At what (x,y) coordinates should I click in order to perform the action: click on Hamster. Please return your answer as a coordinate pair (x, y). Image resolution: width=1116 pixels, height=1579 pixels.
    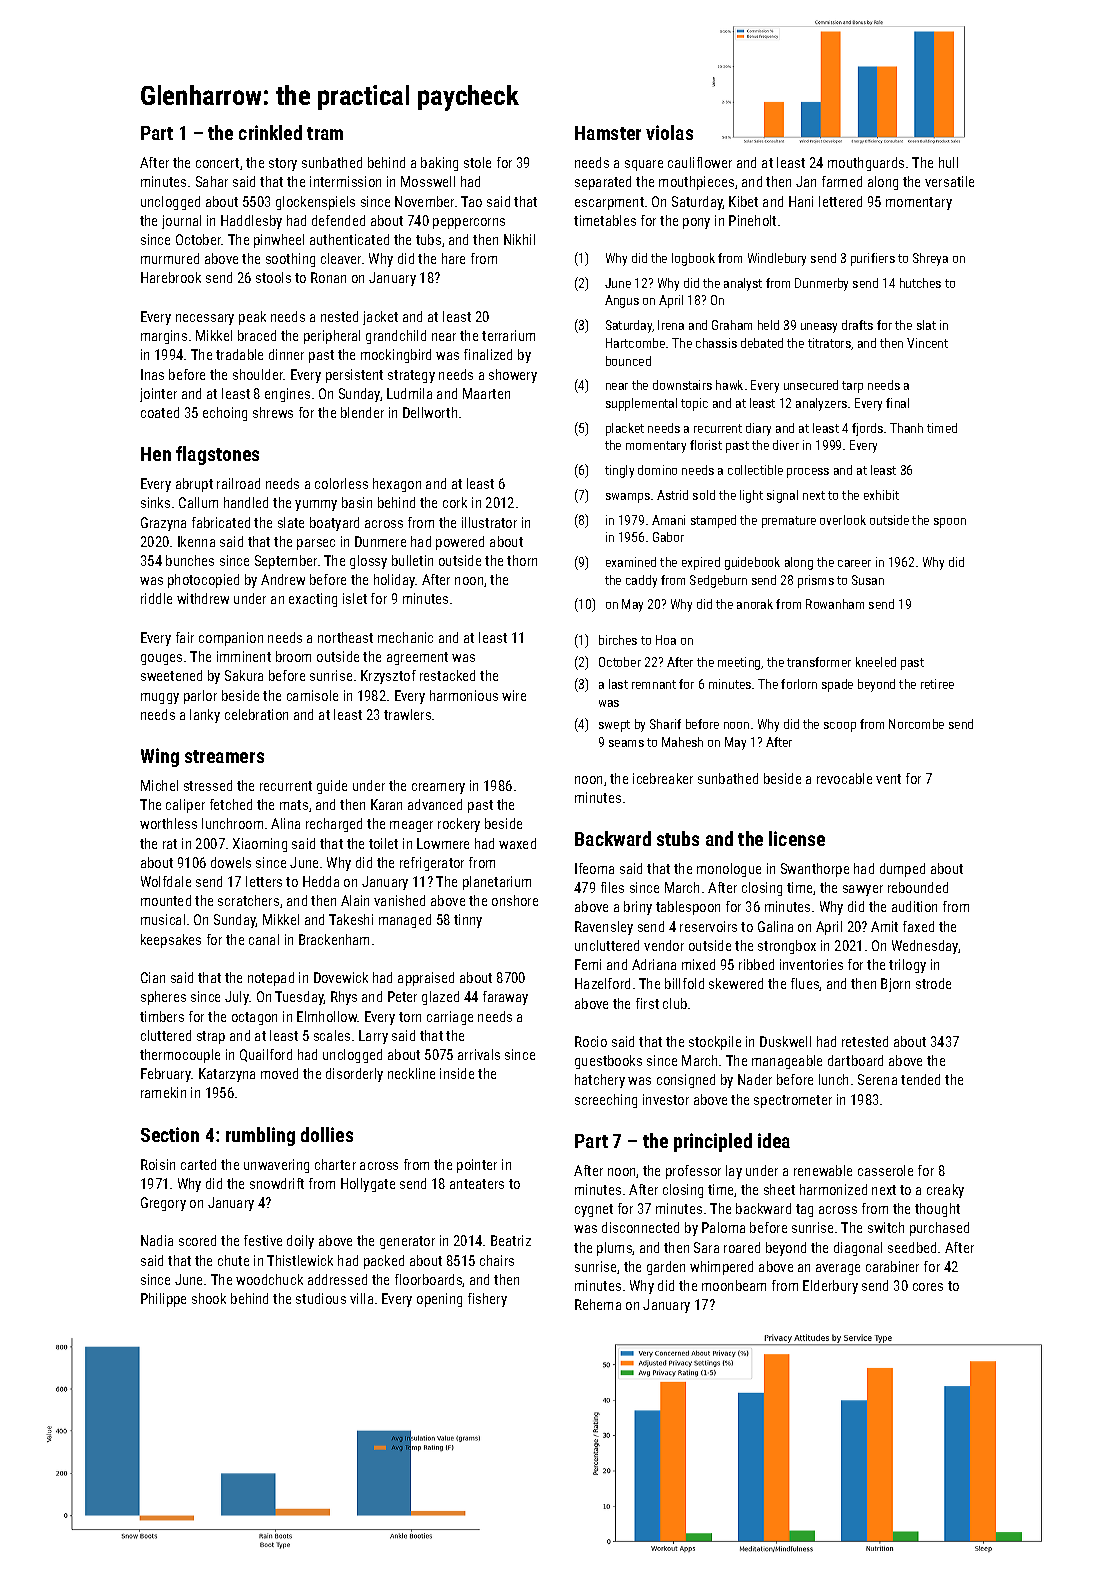
    Looking at the image, I should click on (608, 133).
